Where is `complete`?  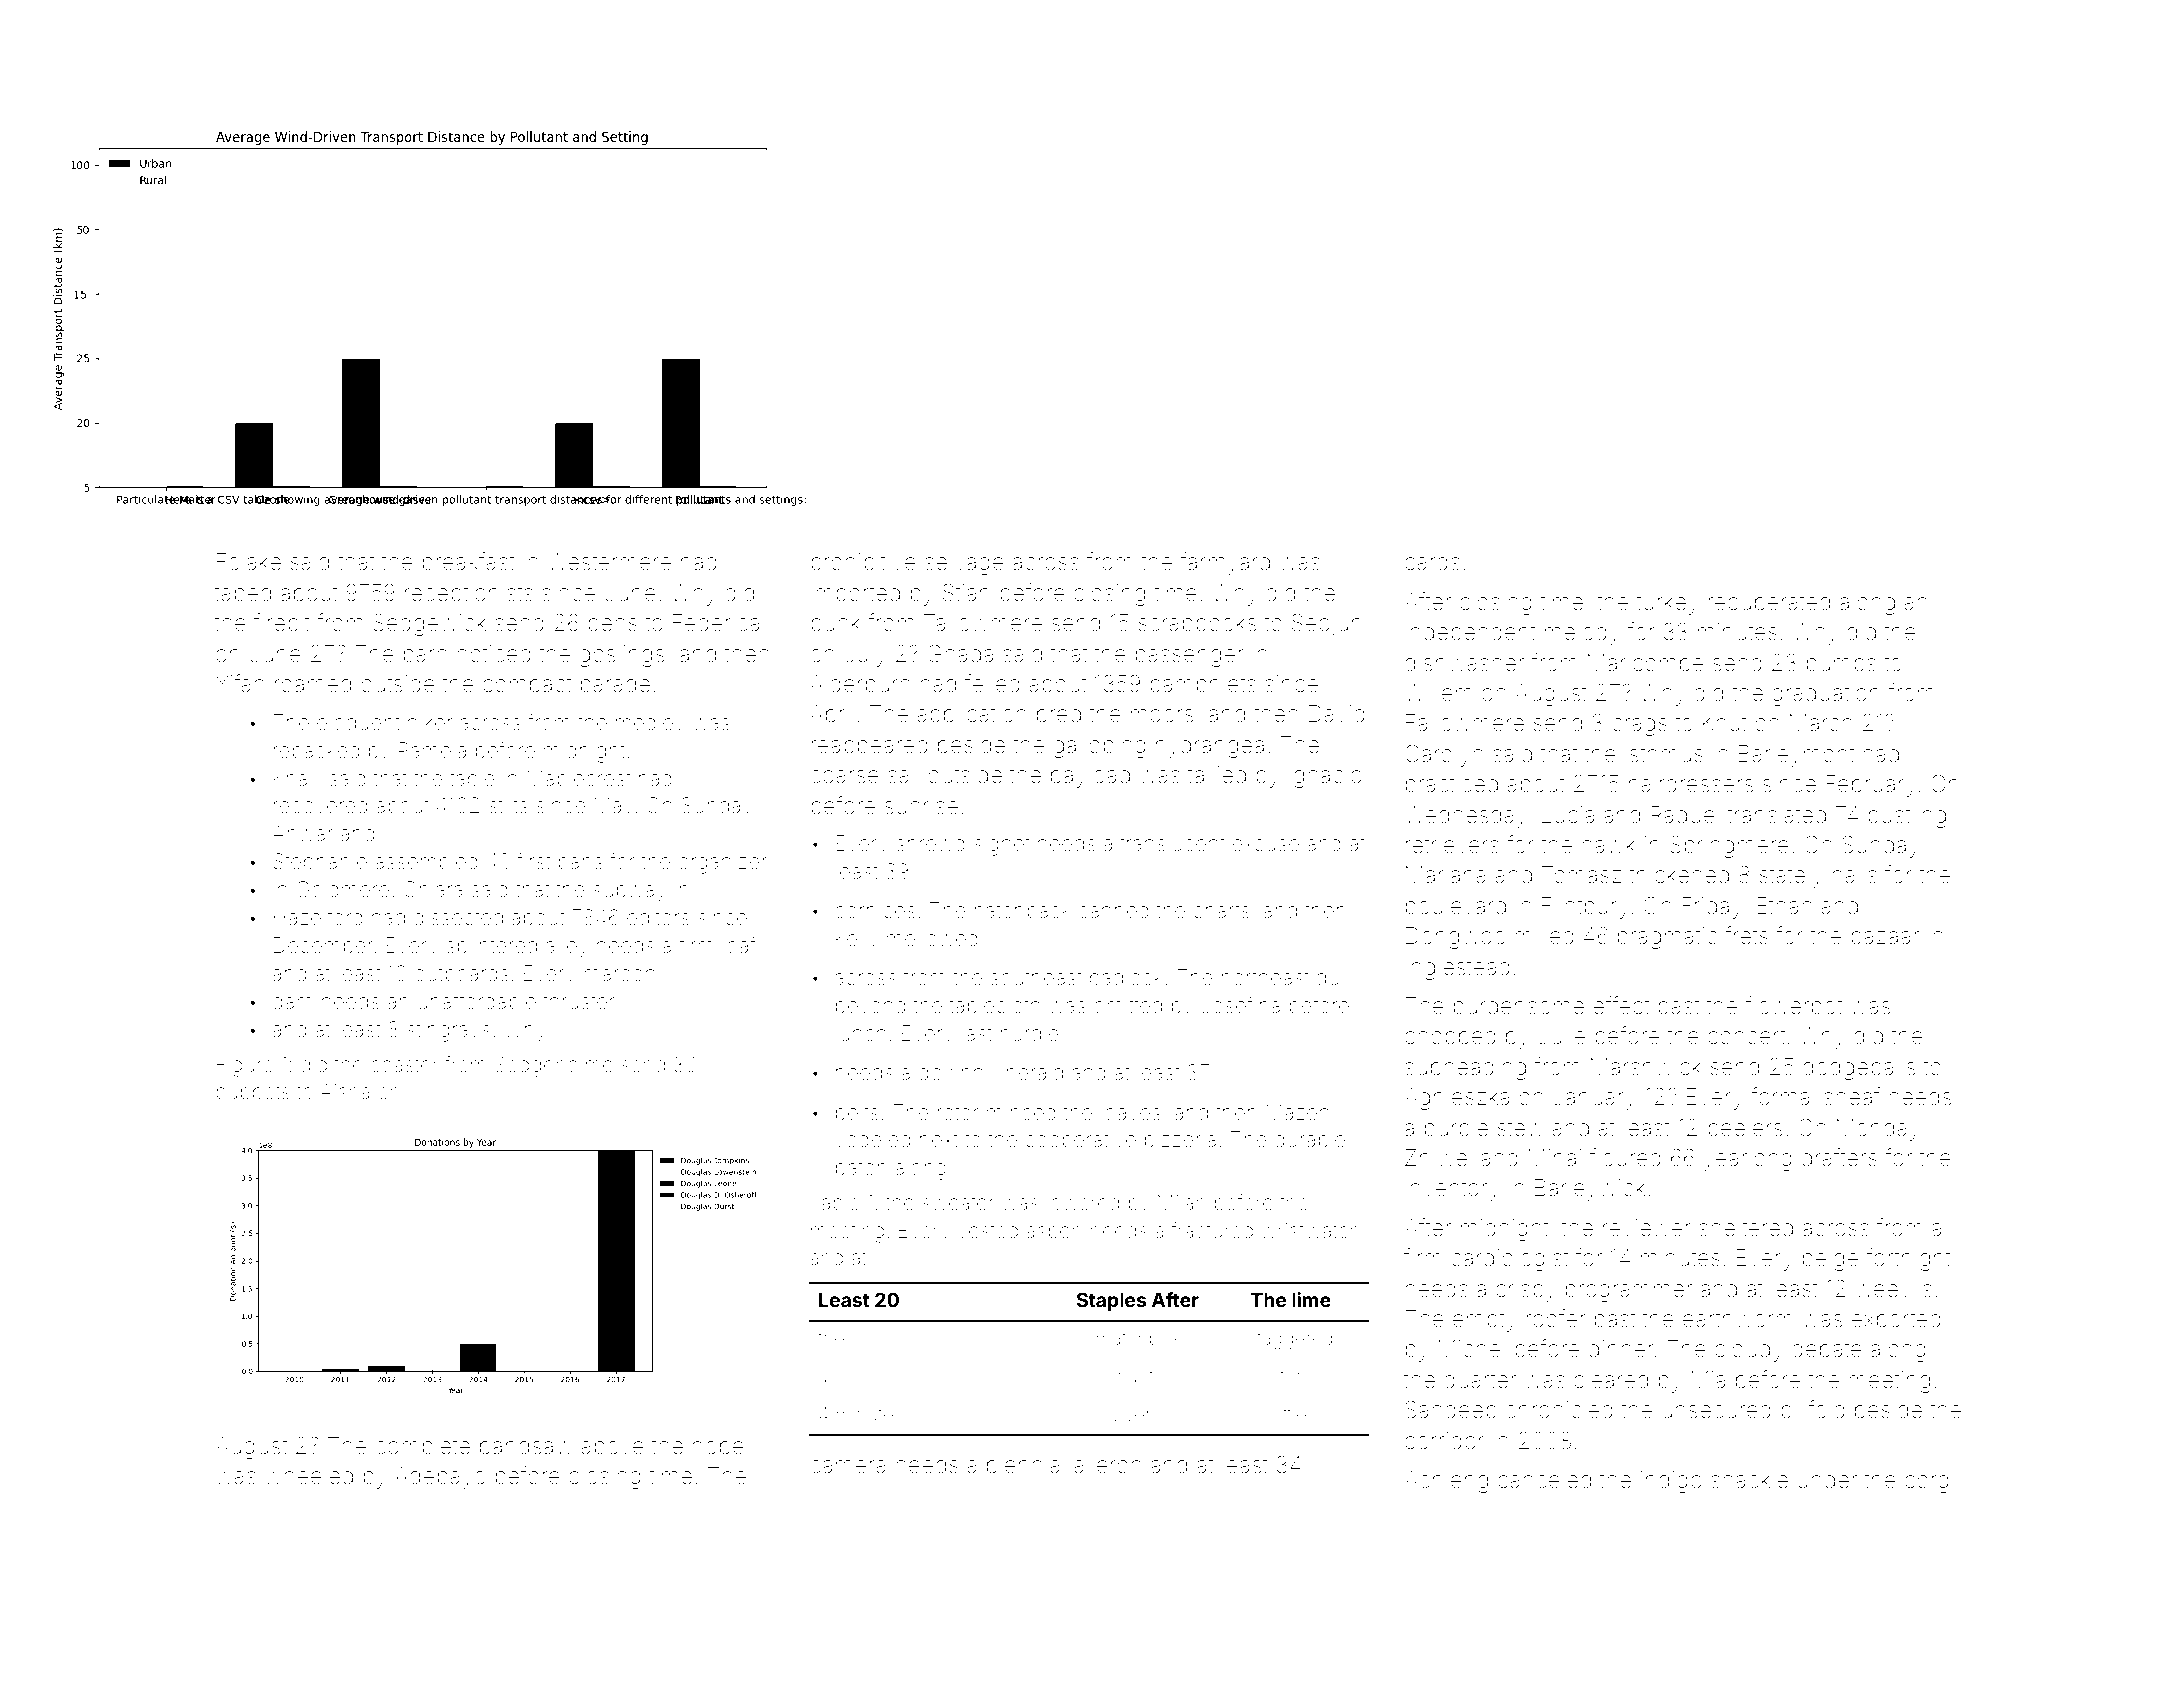
complete is located at coordinates (423, 1448).
